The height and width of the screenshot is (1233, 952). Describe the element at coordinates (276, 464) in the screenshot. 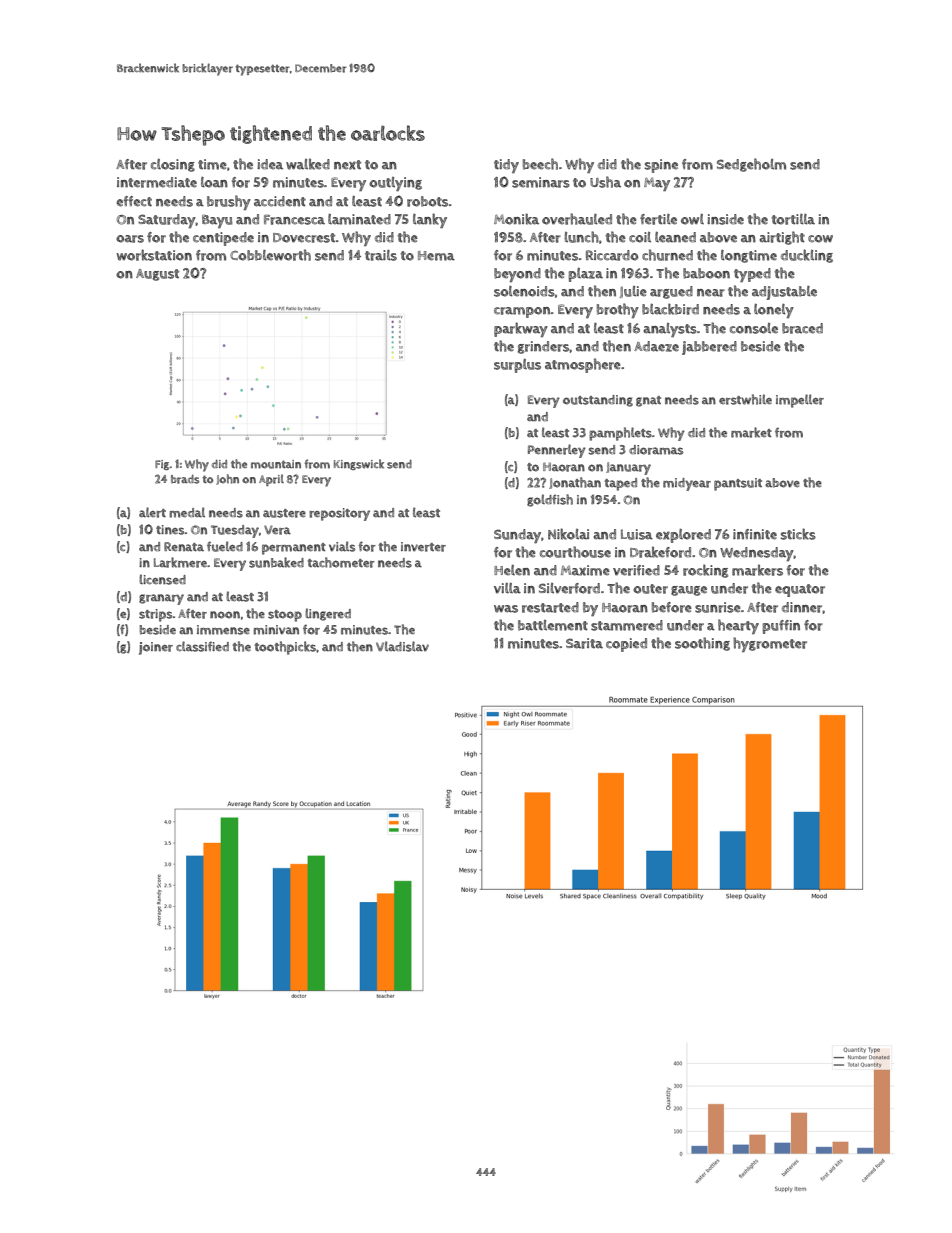

I see `mountain` at that location.
